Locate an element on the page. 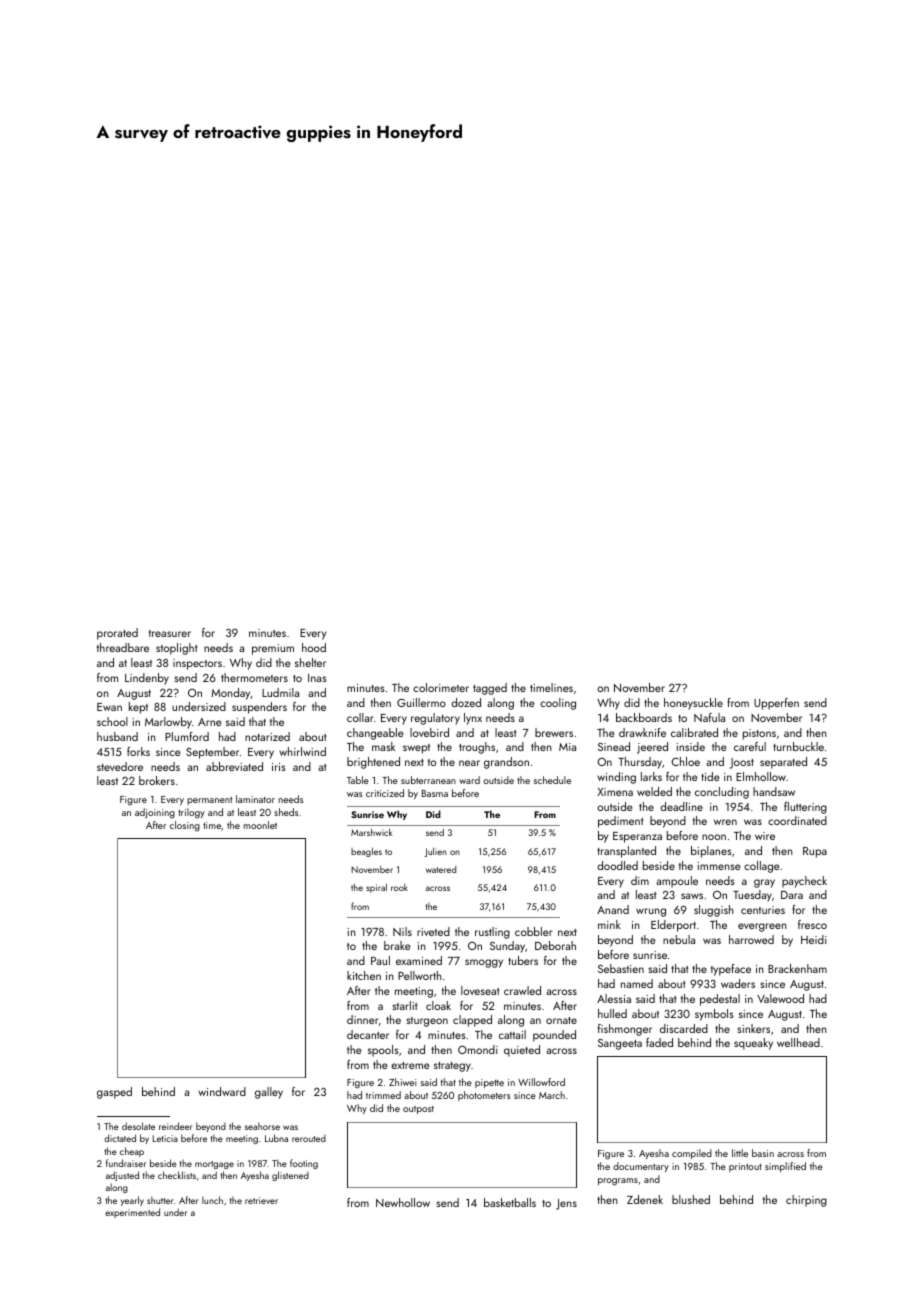  paycheck is located at coordinates (804, 882).
